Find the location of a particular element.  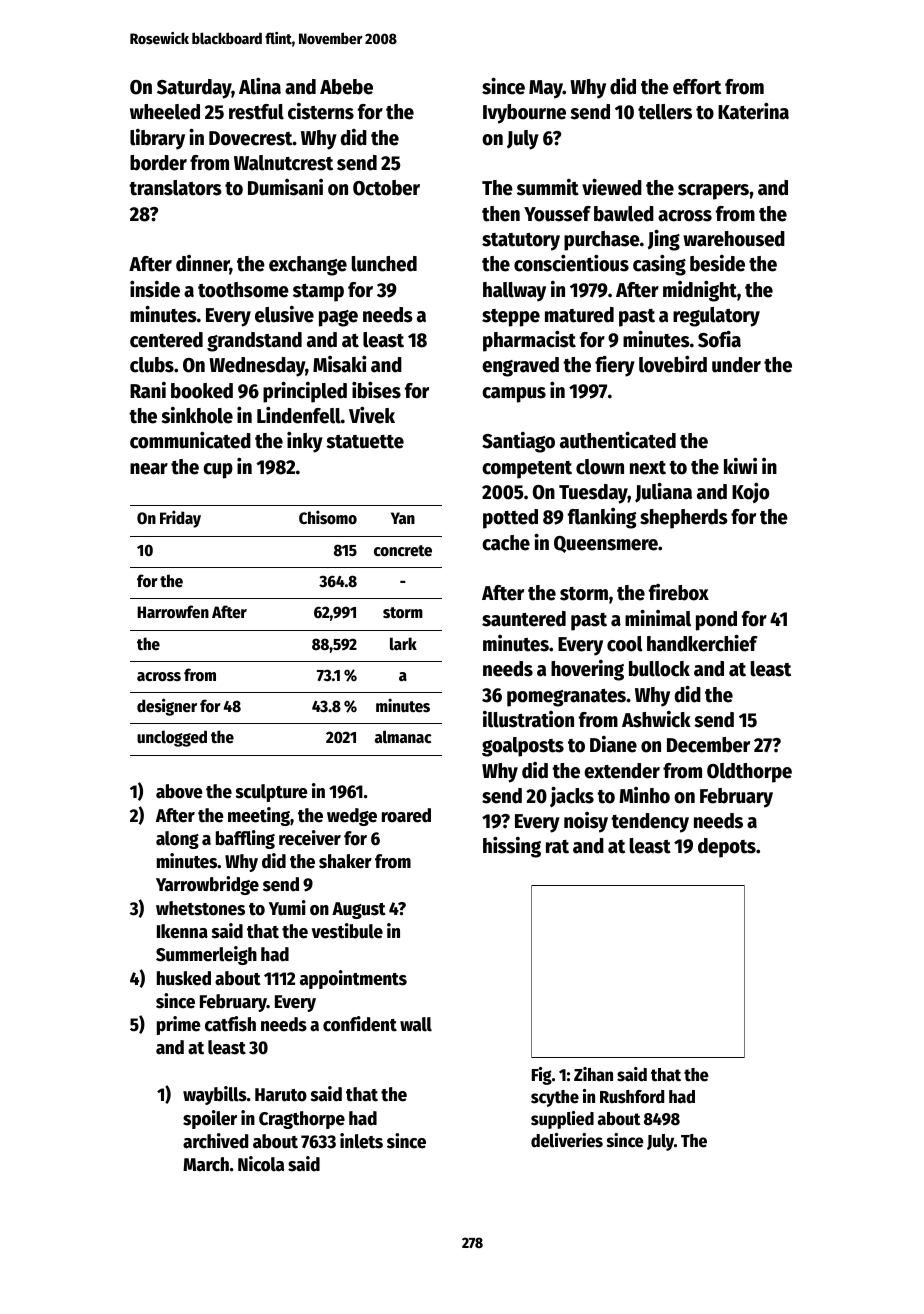

Saturday is located at coordinates (194, 89).
